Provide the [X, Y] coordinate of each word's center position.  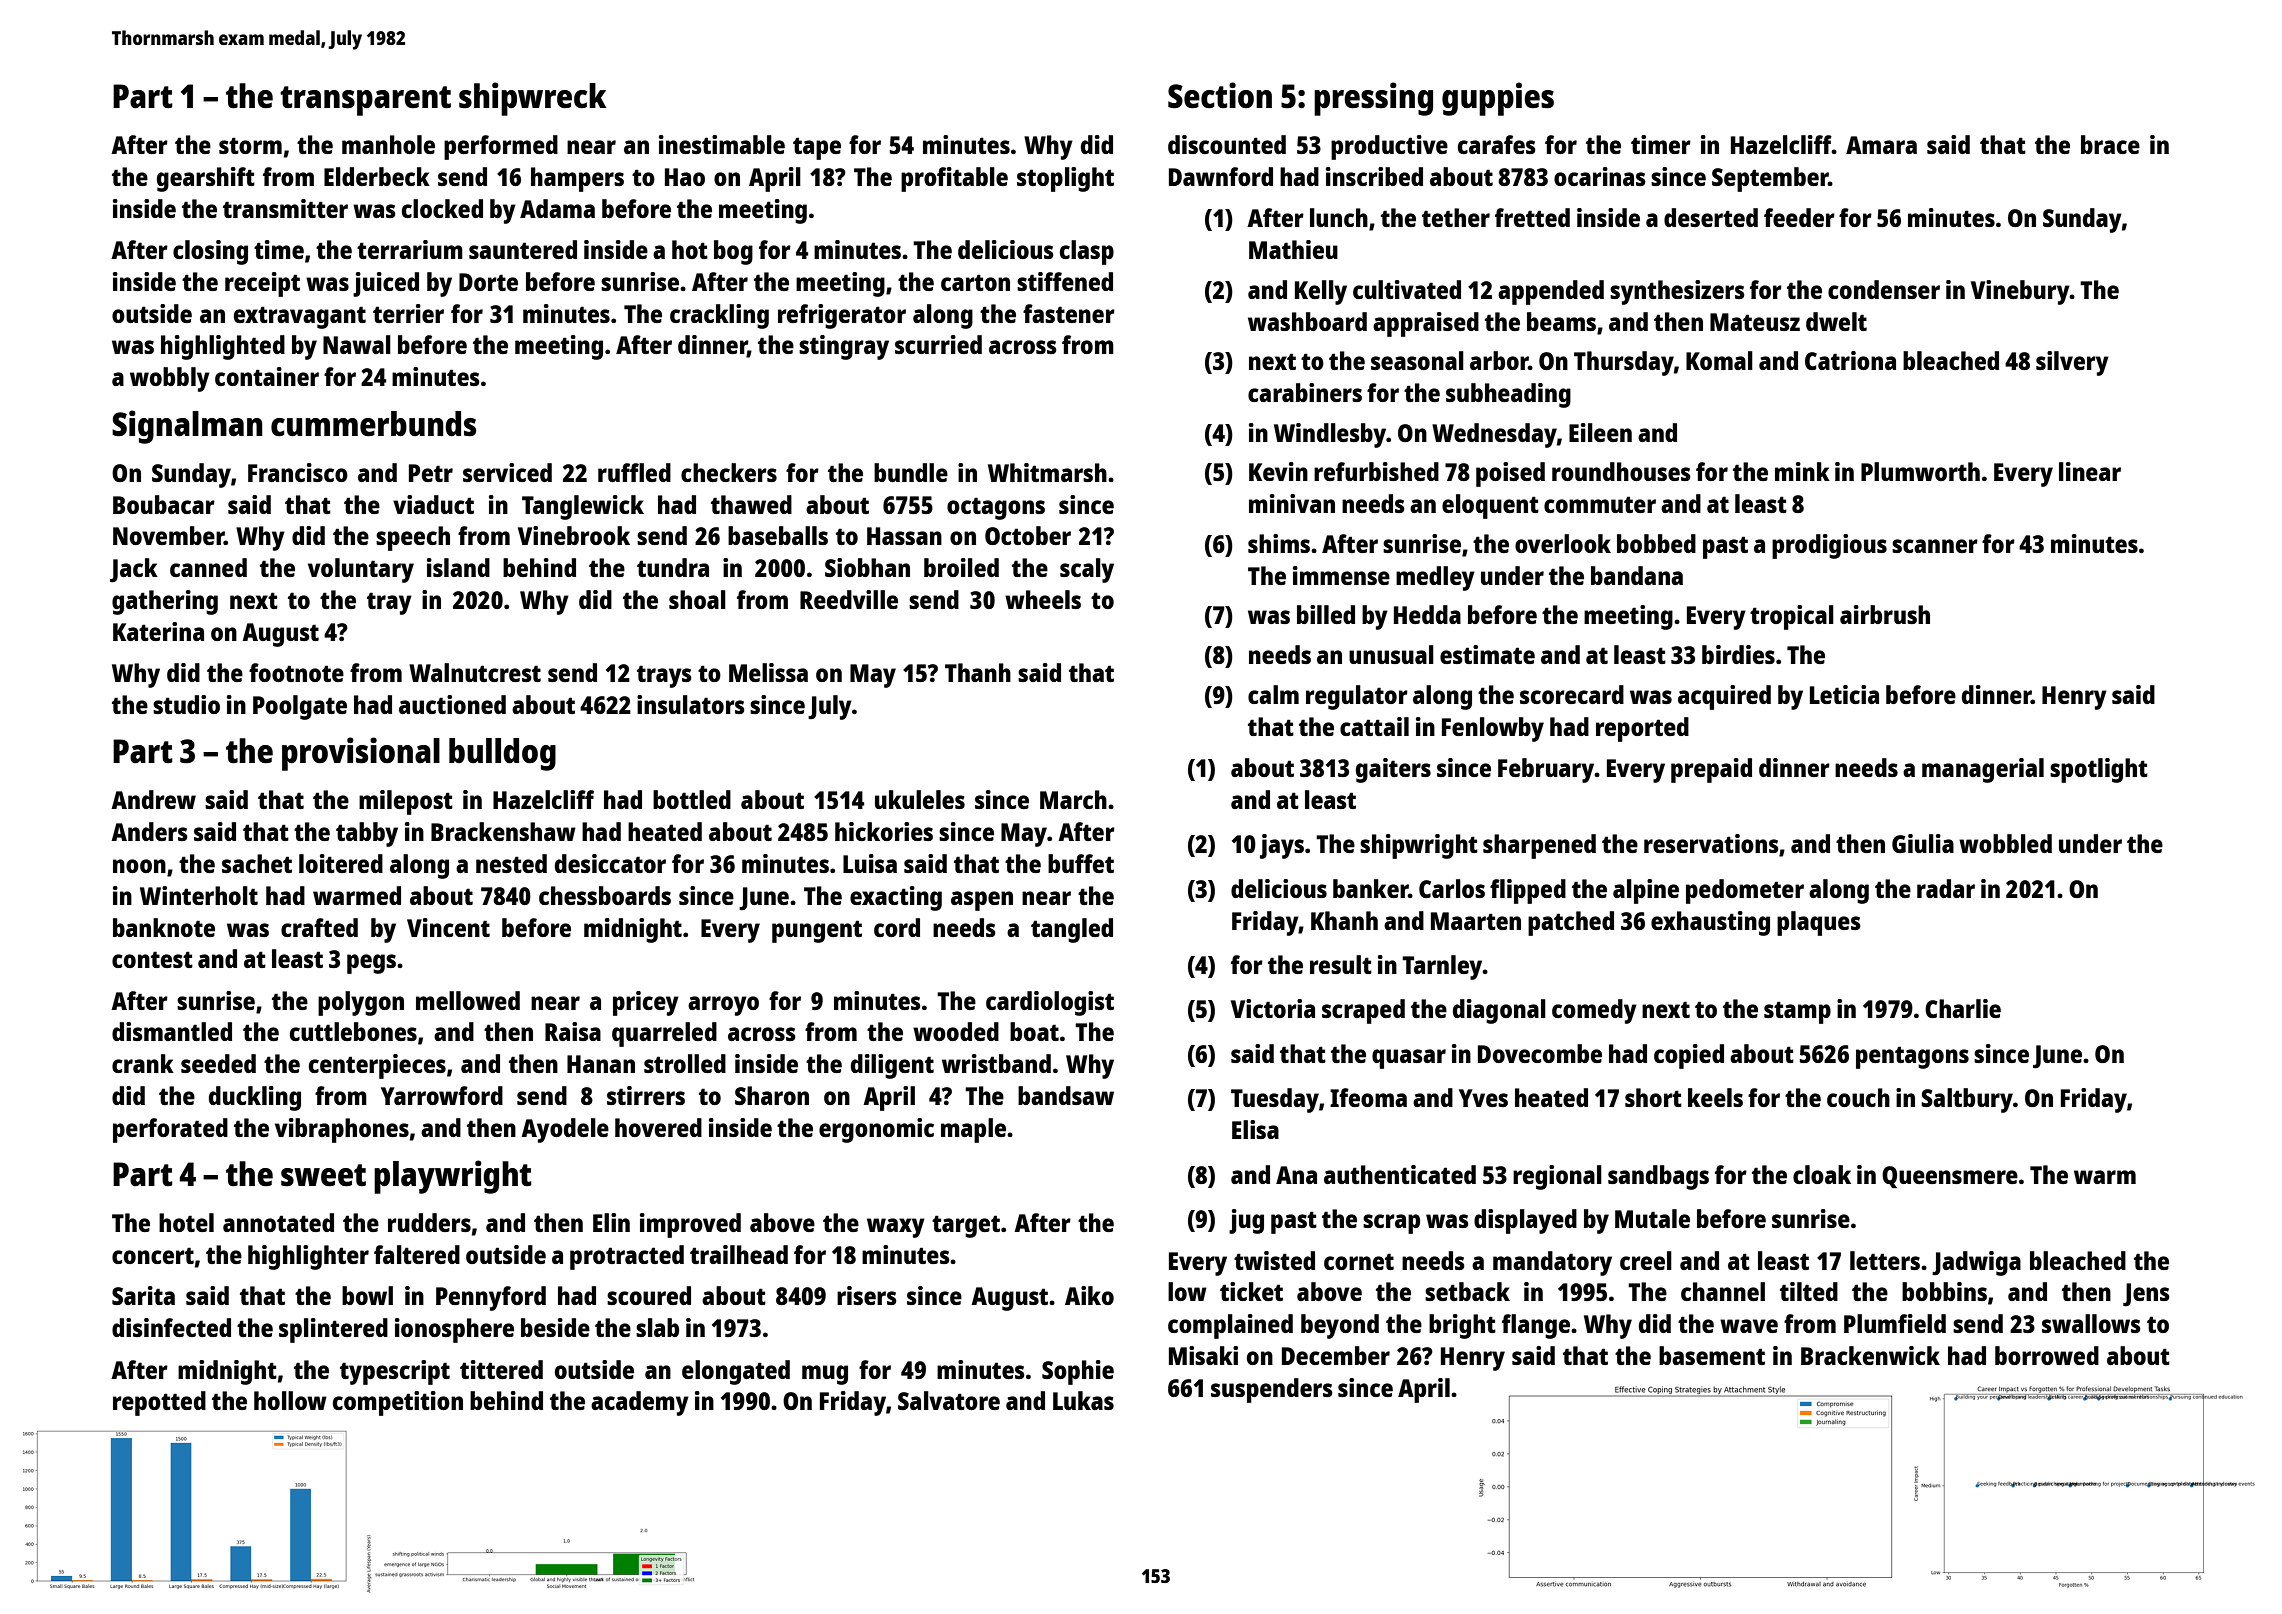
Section [1220, 95]
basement [1712, 1355]
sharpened [1539, 846]
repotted [159, 1403]
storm [250, 145]
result [1341, 964]
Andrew [153, 799]
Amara [1881, 145]
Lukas [1083, 1400]
